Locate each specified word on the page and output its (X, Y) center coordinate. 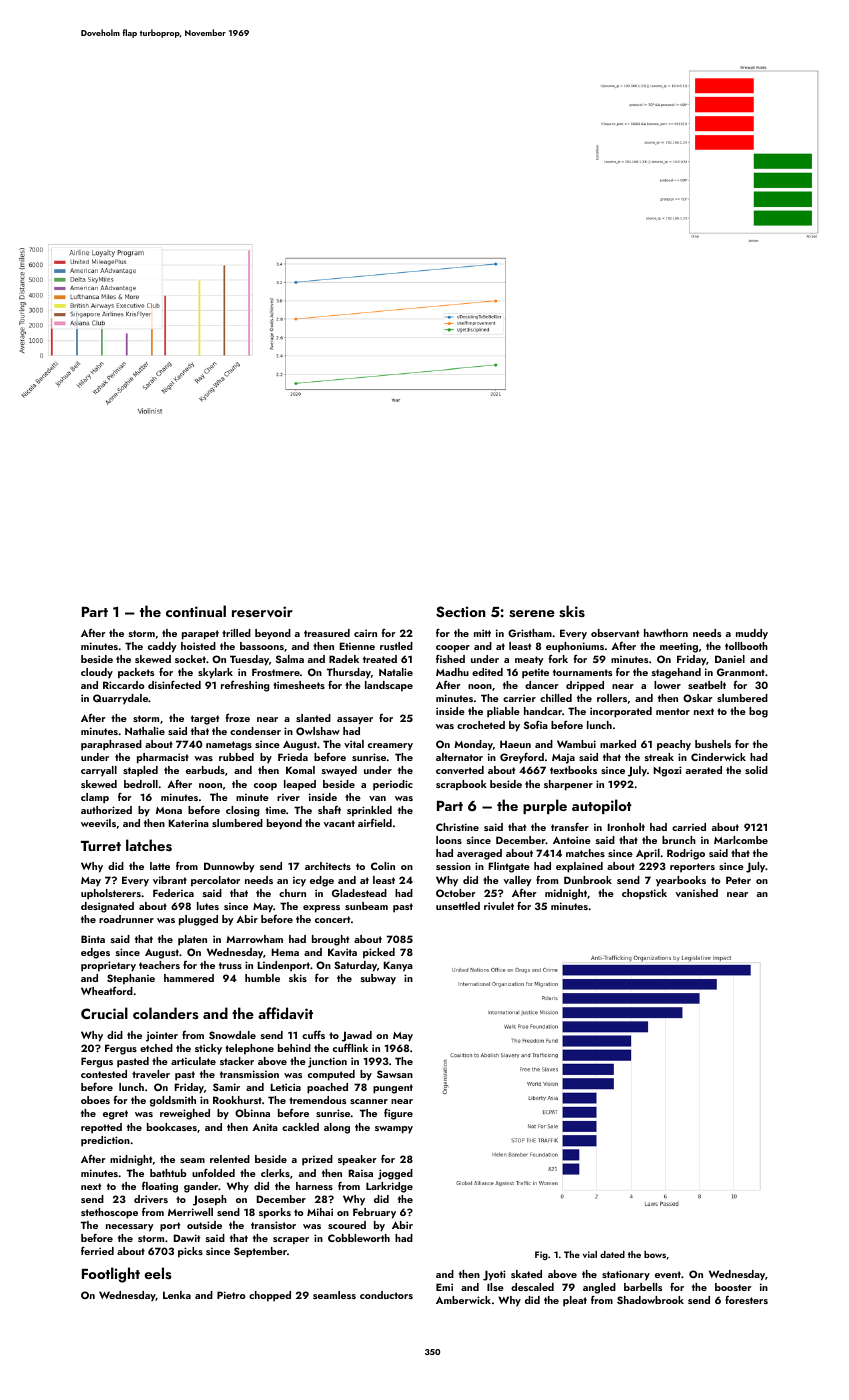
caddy (162, 647)
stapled (140, 771)
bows (655, 1254)
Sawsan (395, 1074)
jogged (395, 1174)
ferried (97, 1250)
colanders (165, 1013)
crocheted (481, 725)
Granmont (741, 672)
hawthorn (666, 633)
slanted (313, 718)
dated (612, 1254)
